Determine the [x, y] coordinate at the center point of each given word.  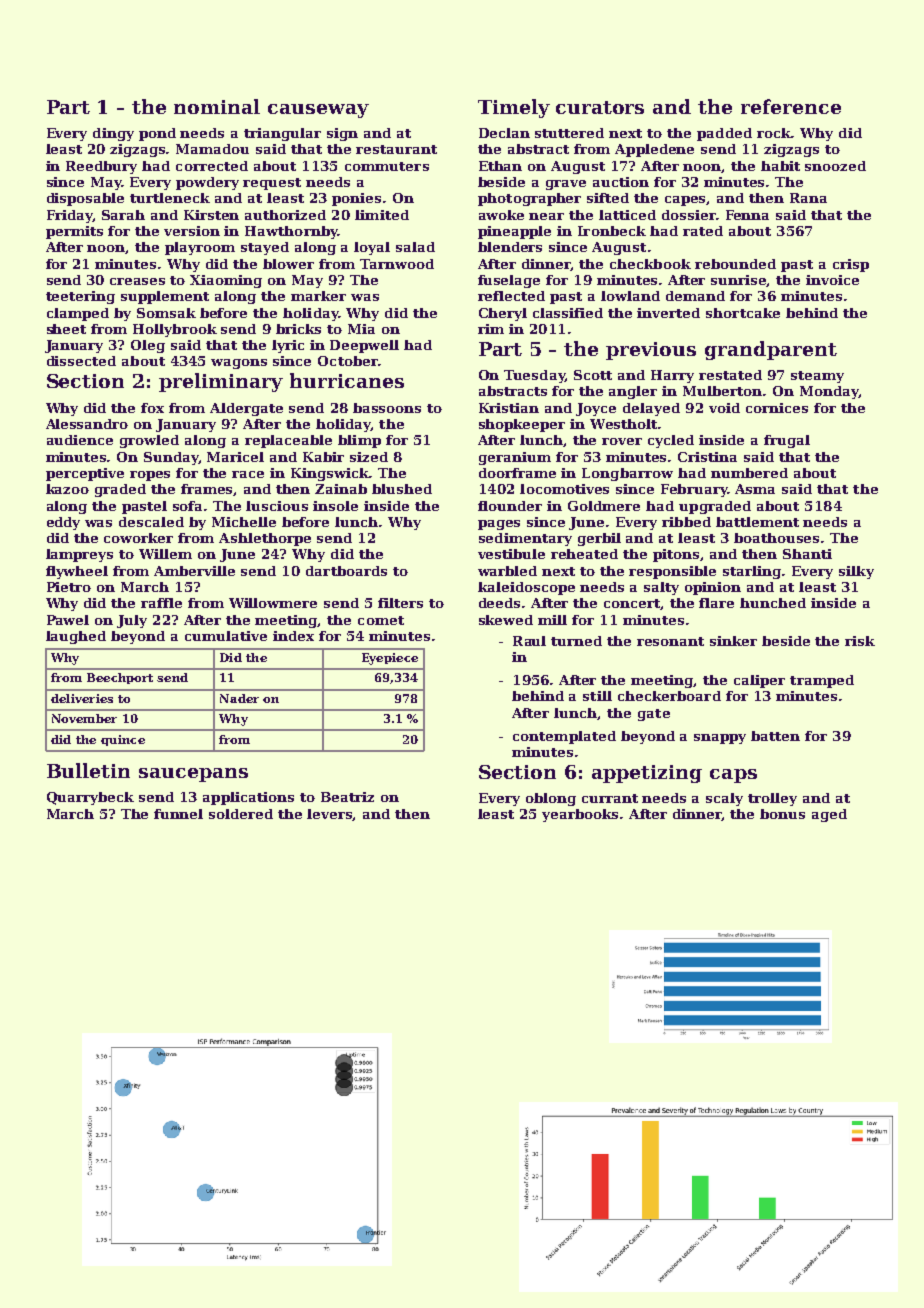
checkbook [650, 264]
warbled [507, 571]
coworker [138, 538]
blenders [510, 247]
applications [248, 798]
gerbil [599, 539]
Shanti [807, 554]
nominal [217, 106]
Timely [514, 108]
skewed [506, 620]
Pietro [69, 587]
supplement [165, 297]
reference [791, 106]
